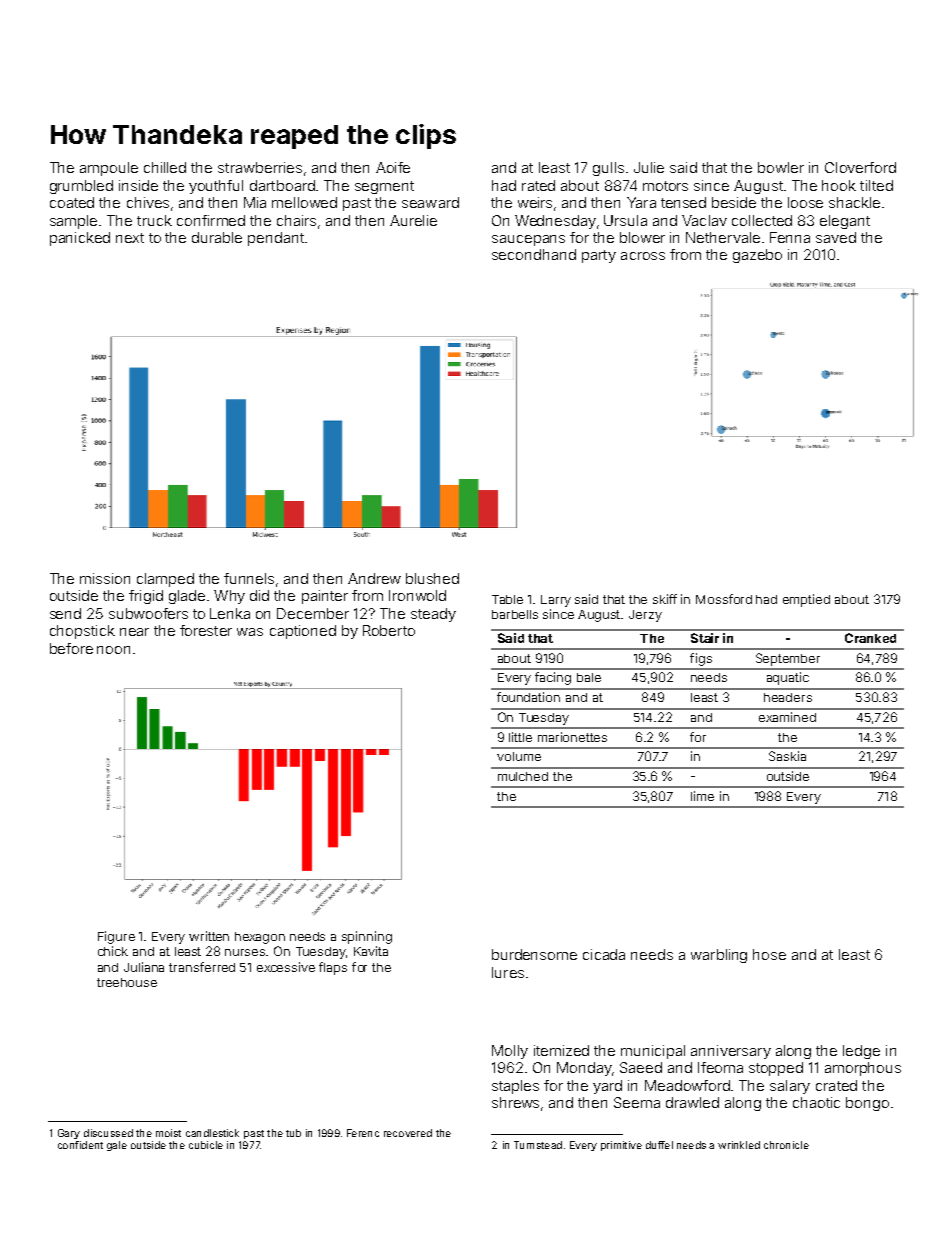  Describe the element at coordinates (69, 1134) in the image. I see `Gary` at that location.
